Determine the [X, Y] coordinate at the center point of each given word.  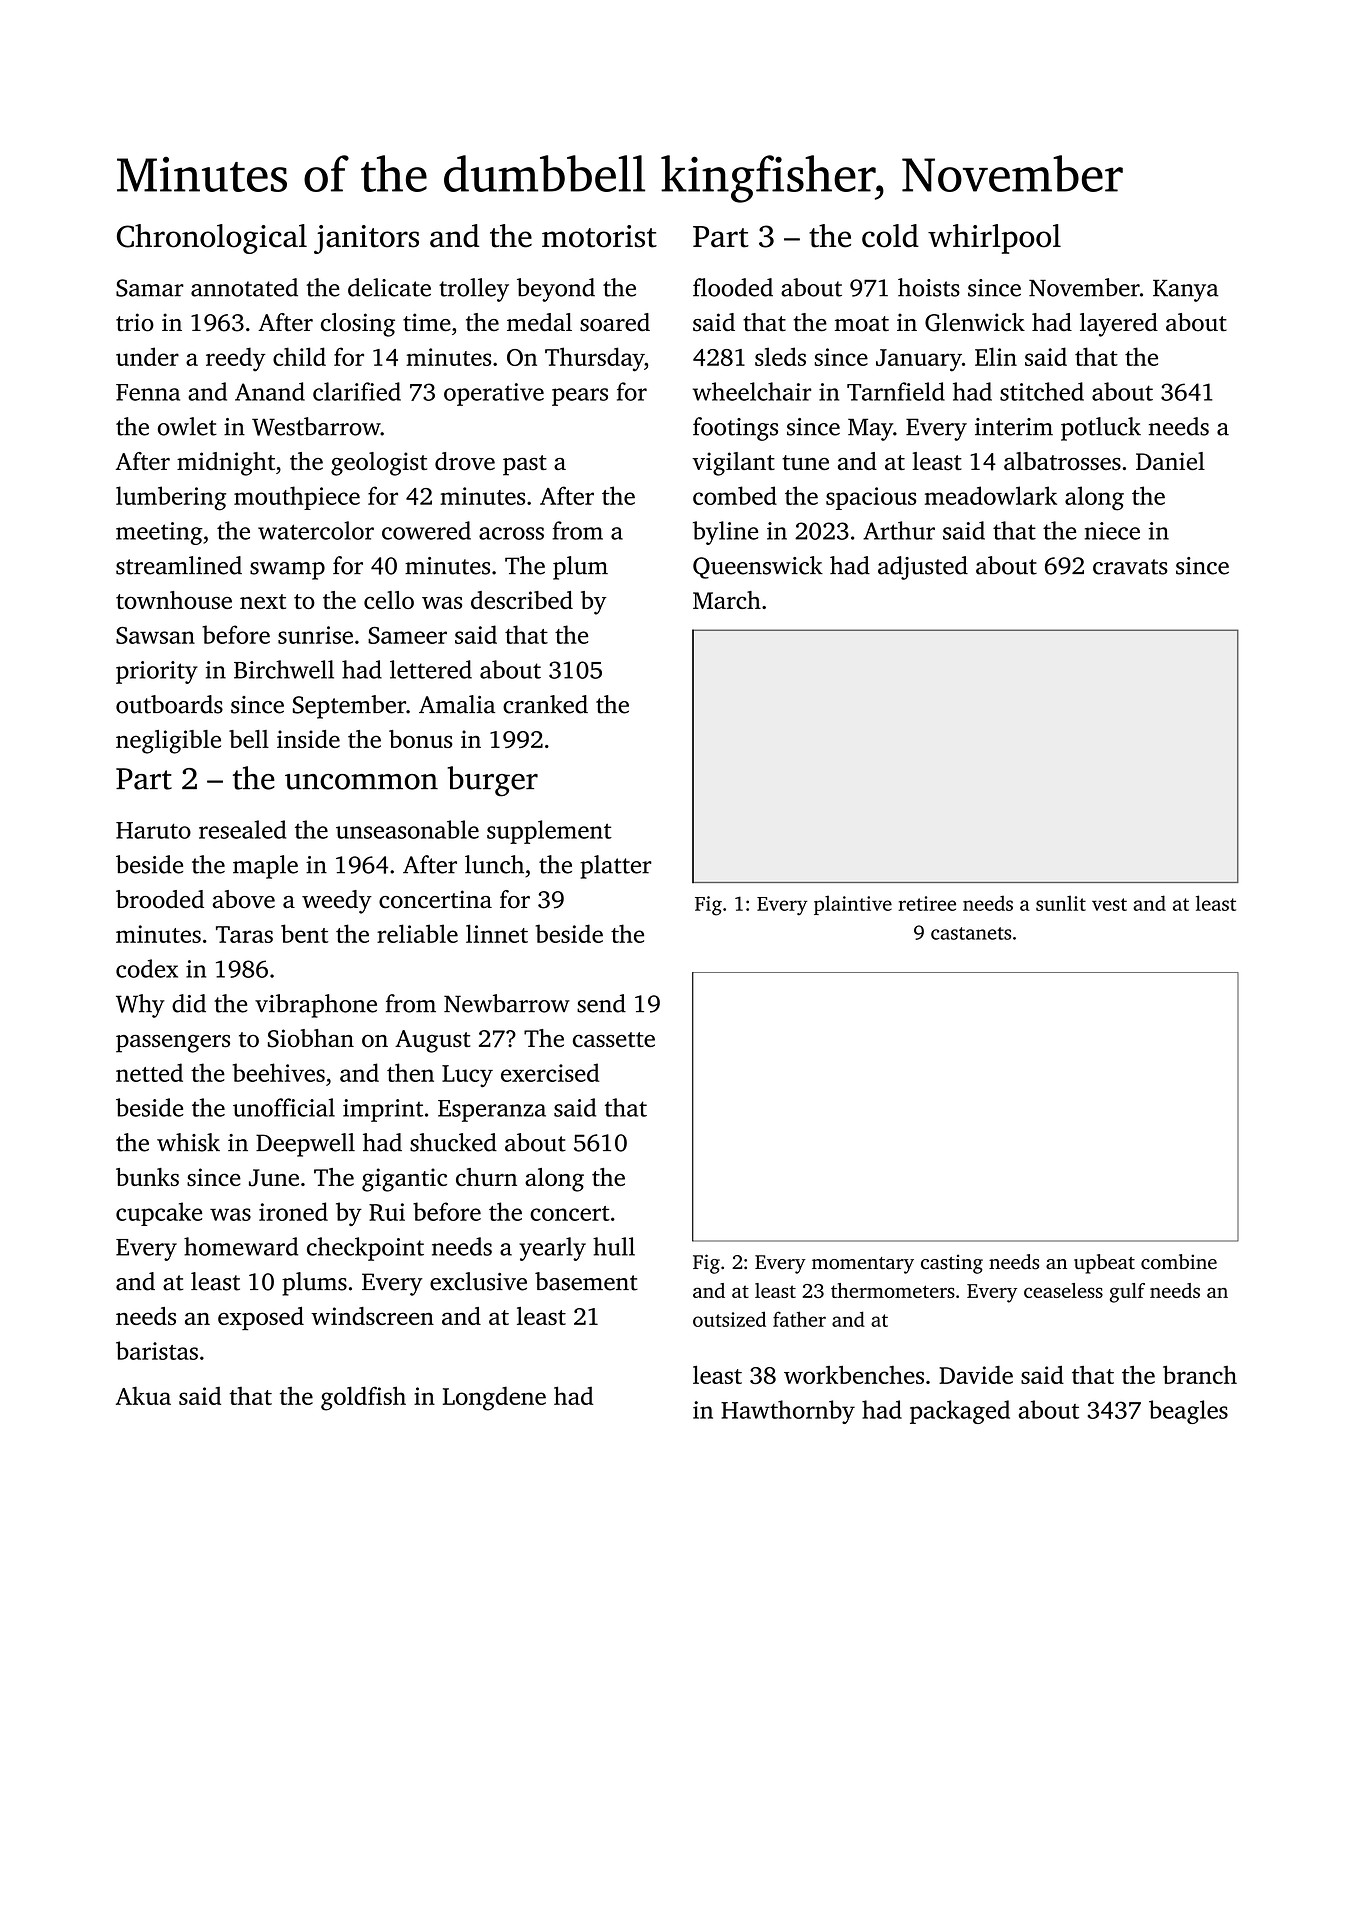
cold [890, 236]
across [511, 533]
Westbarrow [316, 426]
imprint [383, 1110]
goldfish [363, 1398]
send [601, 1003]
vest [1109, 904]
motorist [599, 236]
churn [486, 1177]
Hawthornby [788, 1412]
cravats [1130, 567]
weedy [337, 902]
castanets [971, 933]
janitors [366, 239]
